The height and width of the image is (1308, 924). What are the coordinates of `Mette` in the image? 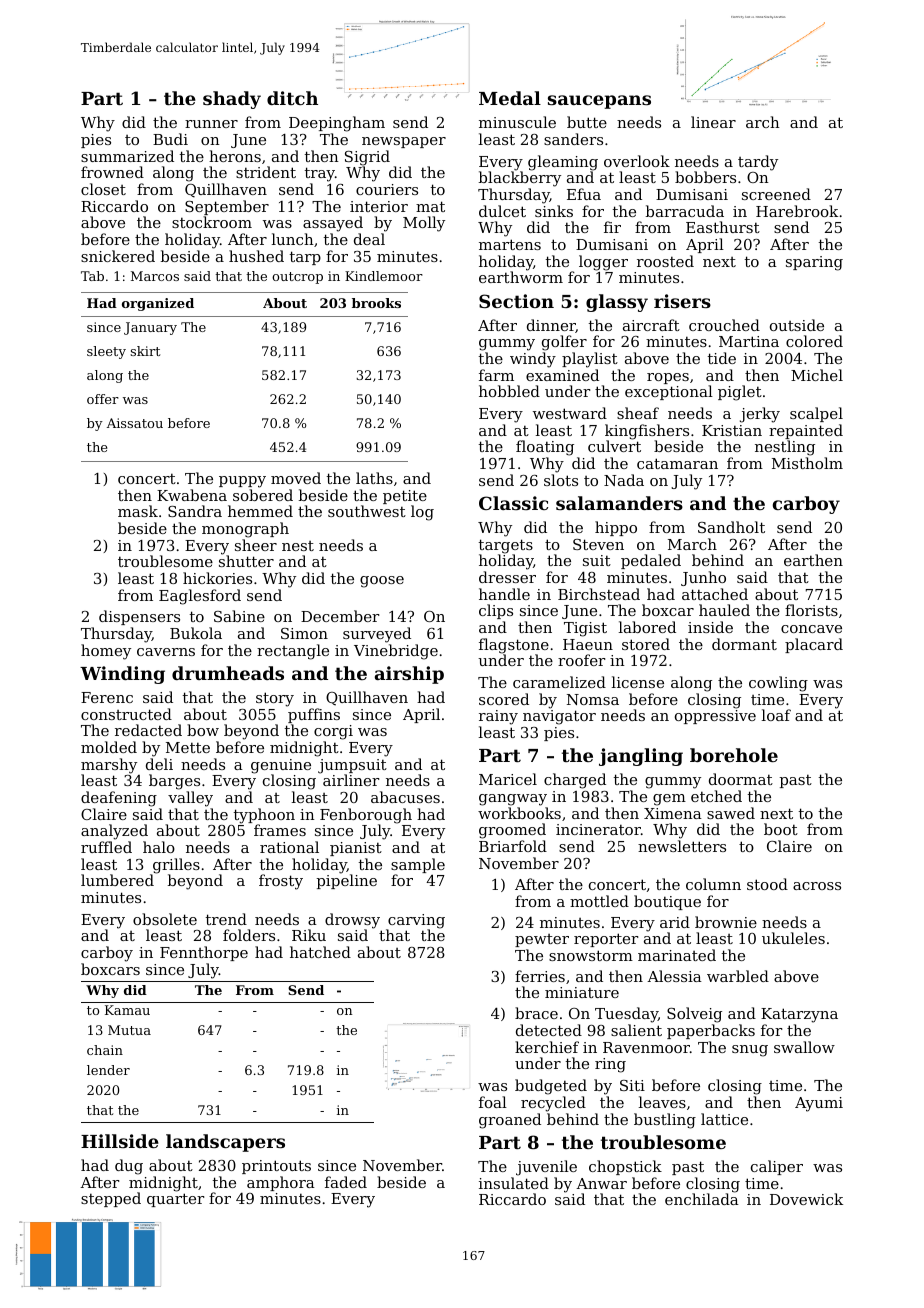 It's located at (188, 747).
